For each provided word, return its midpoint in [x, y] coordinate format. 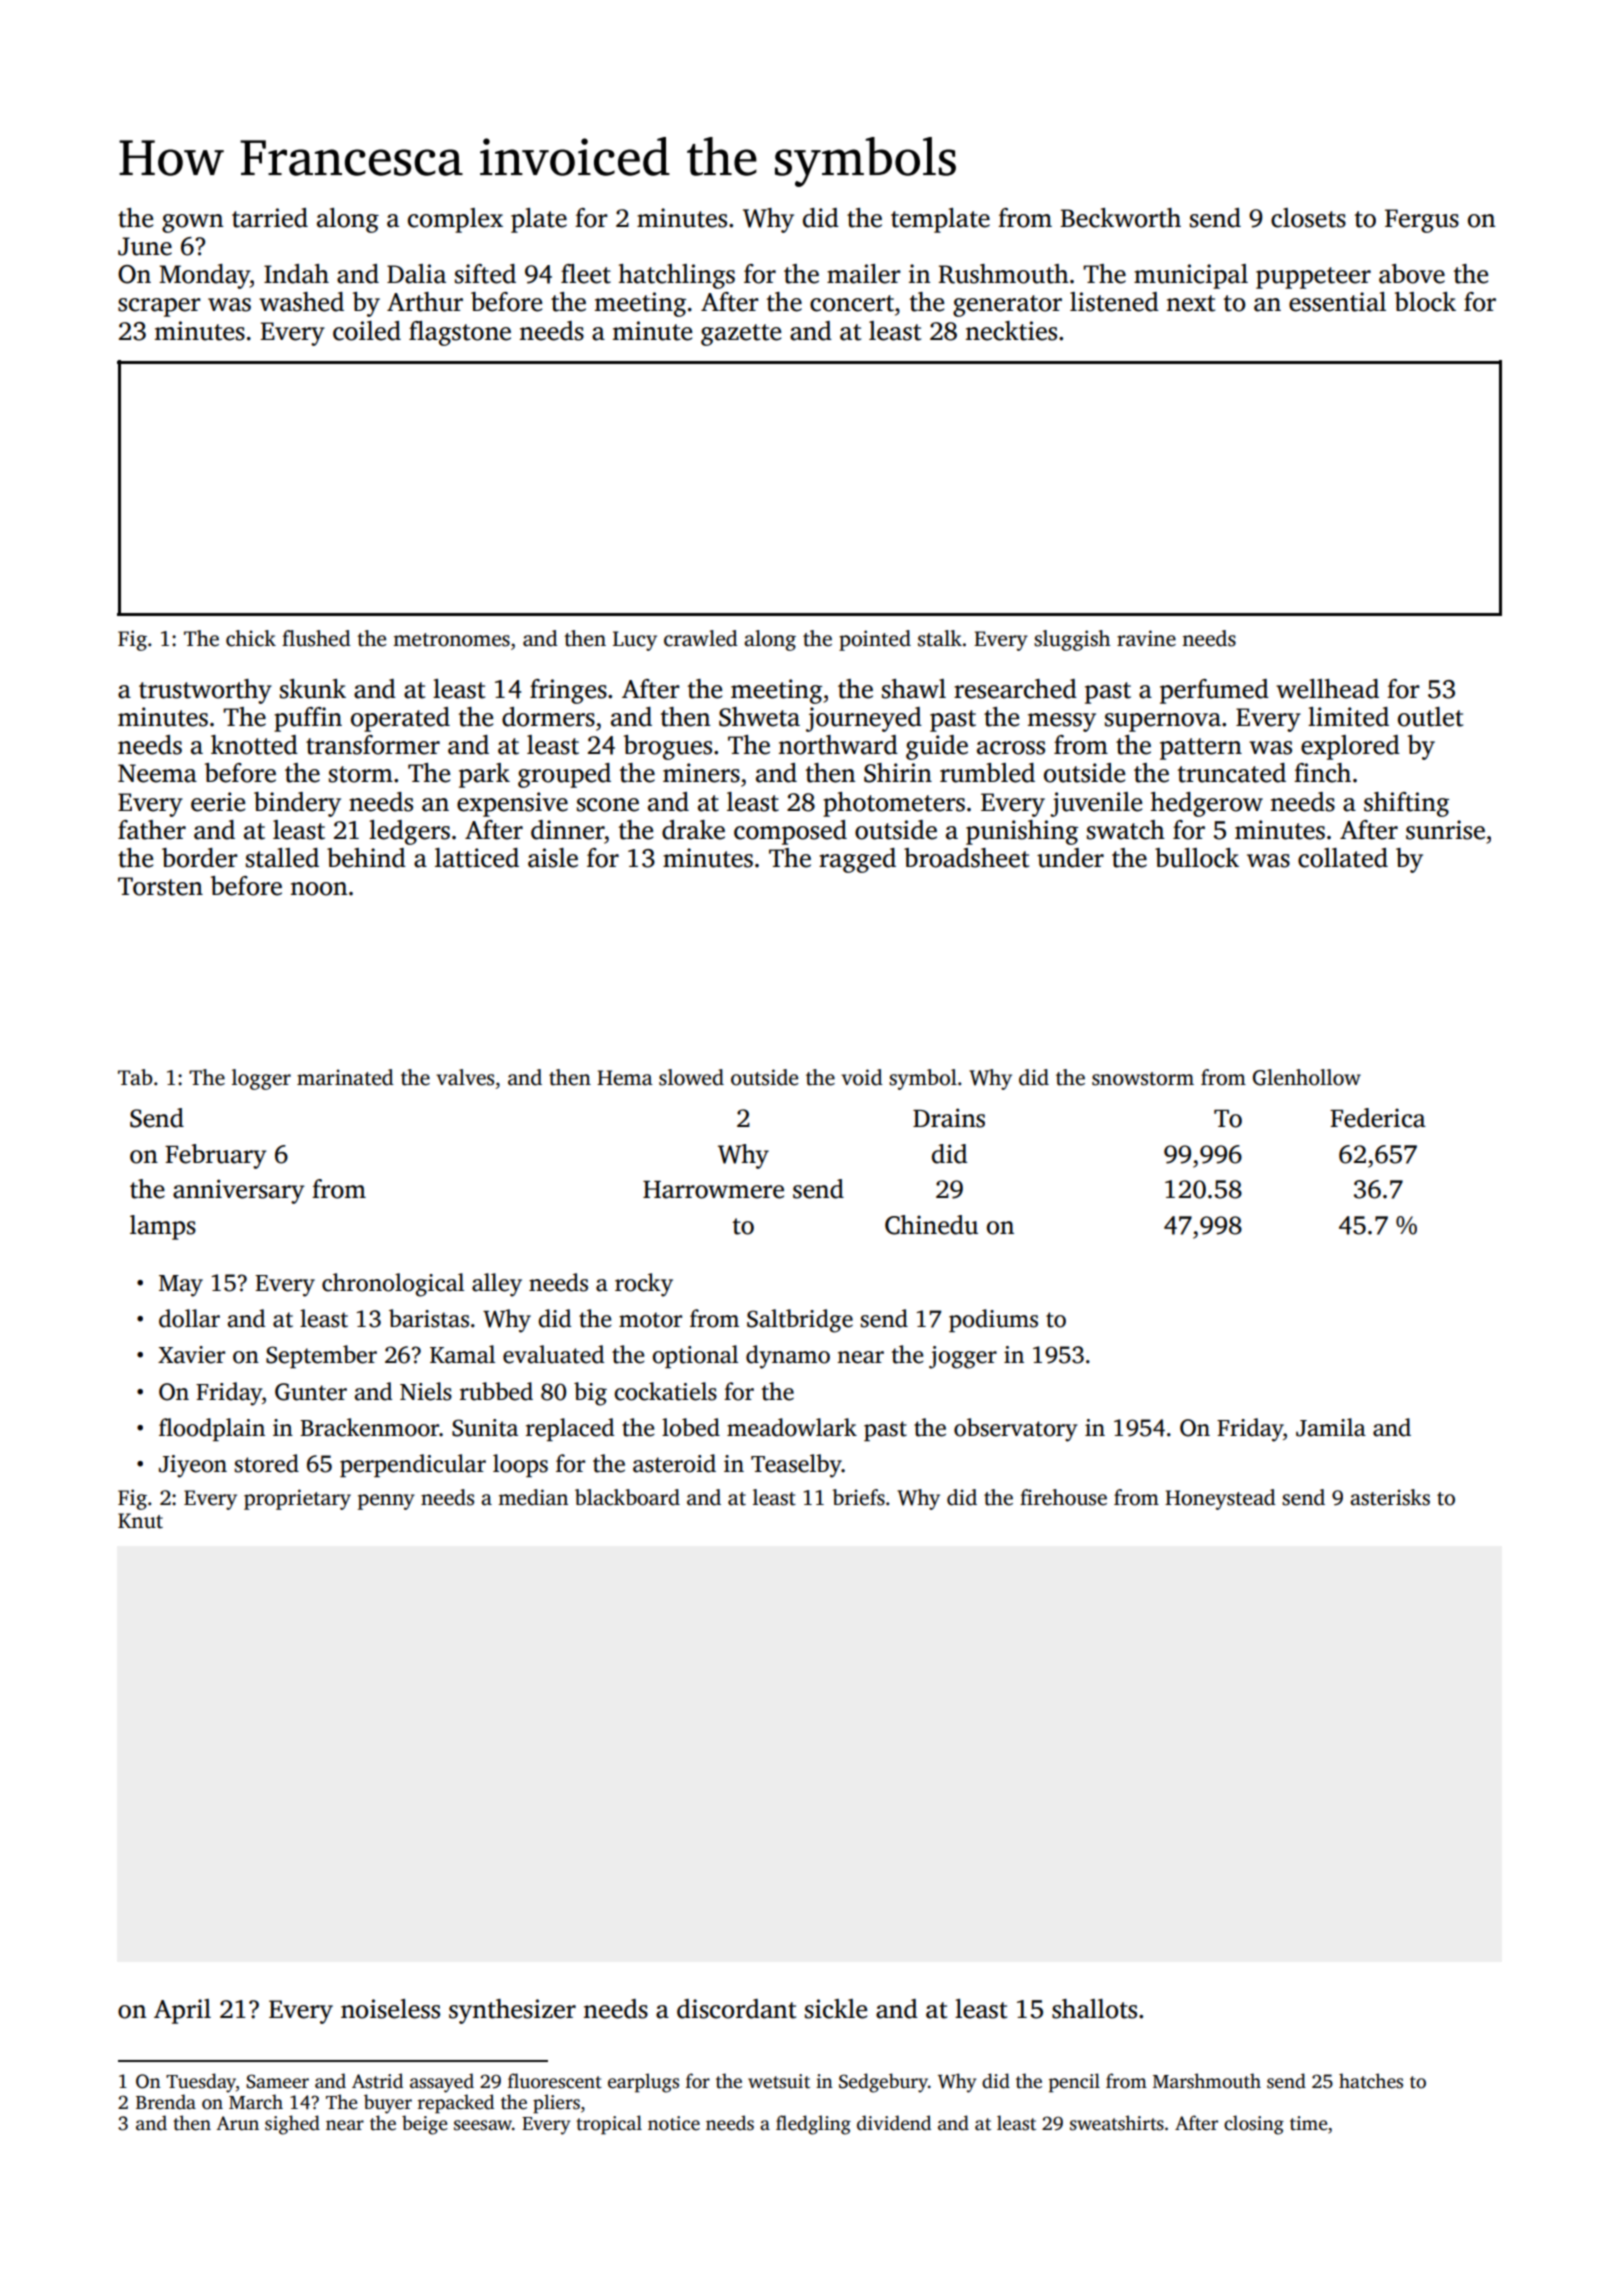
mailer [864, 274]
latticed [477, 858]
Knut [140, 1521]
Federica [1378, 1118]
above [1412, 274]
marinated [345, 1077]
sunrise [1445, 830]
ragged [857, 860]
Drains [949, 1118]
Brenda [166, 2102]
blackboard [627, 1497]
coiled [367, 331]
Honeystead [1220, 1499]
